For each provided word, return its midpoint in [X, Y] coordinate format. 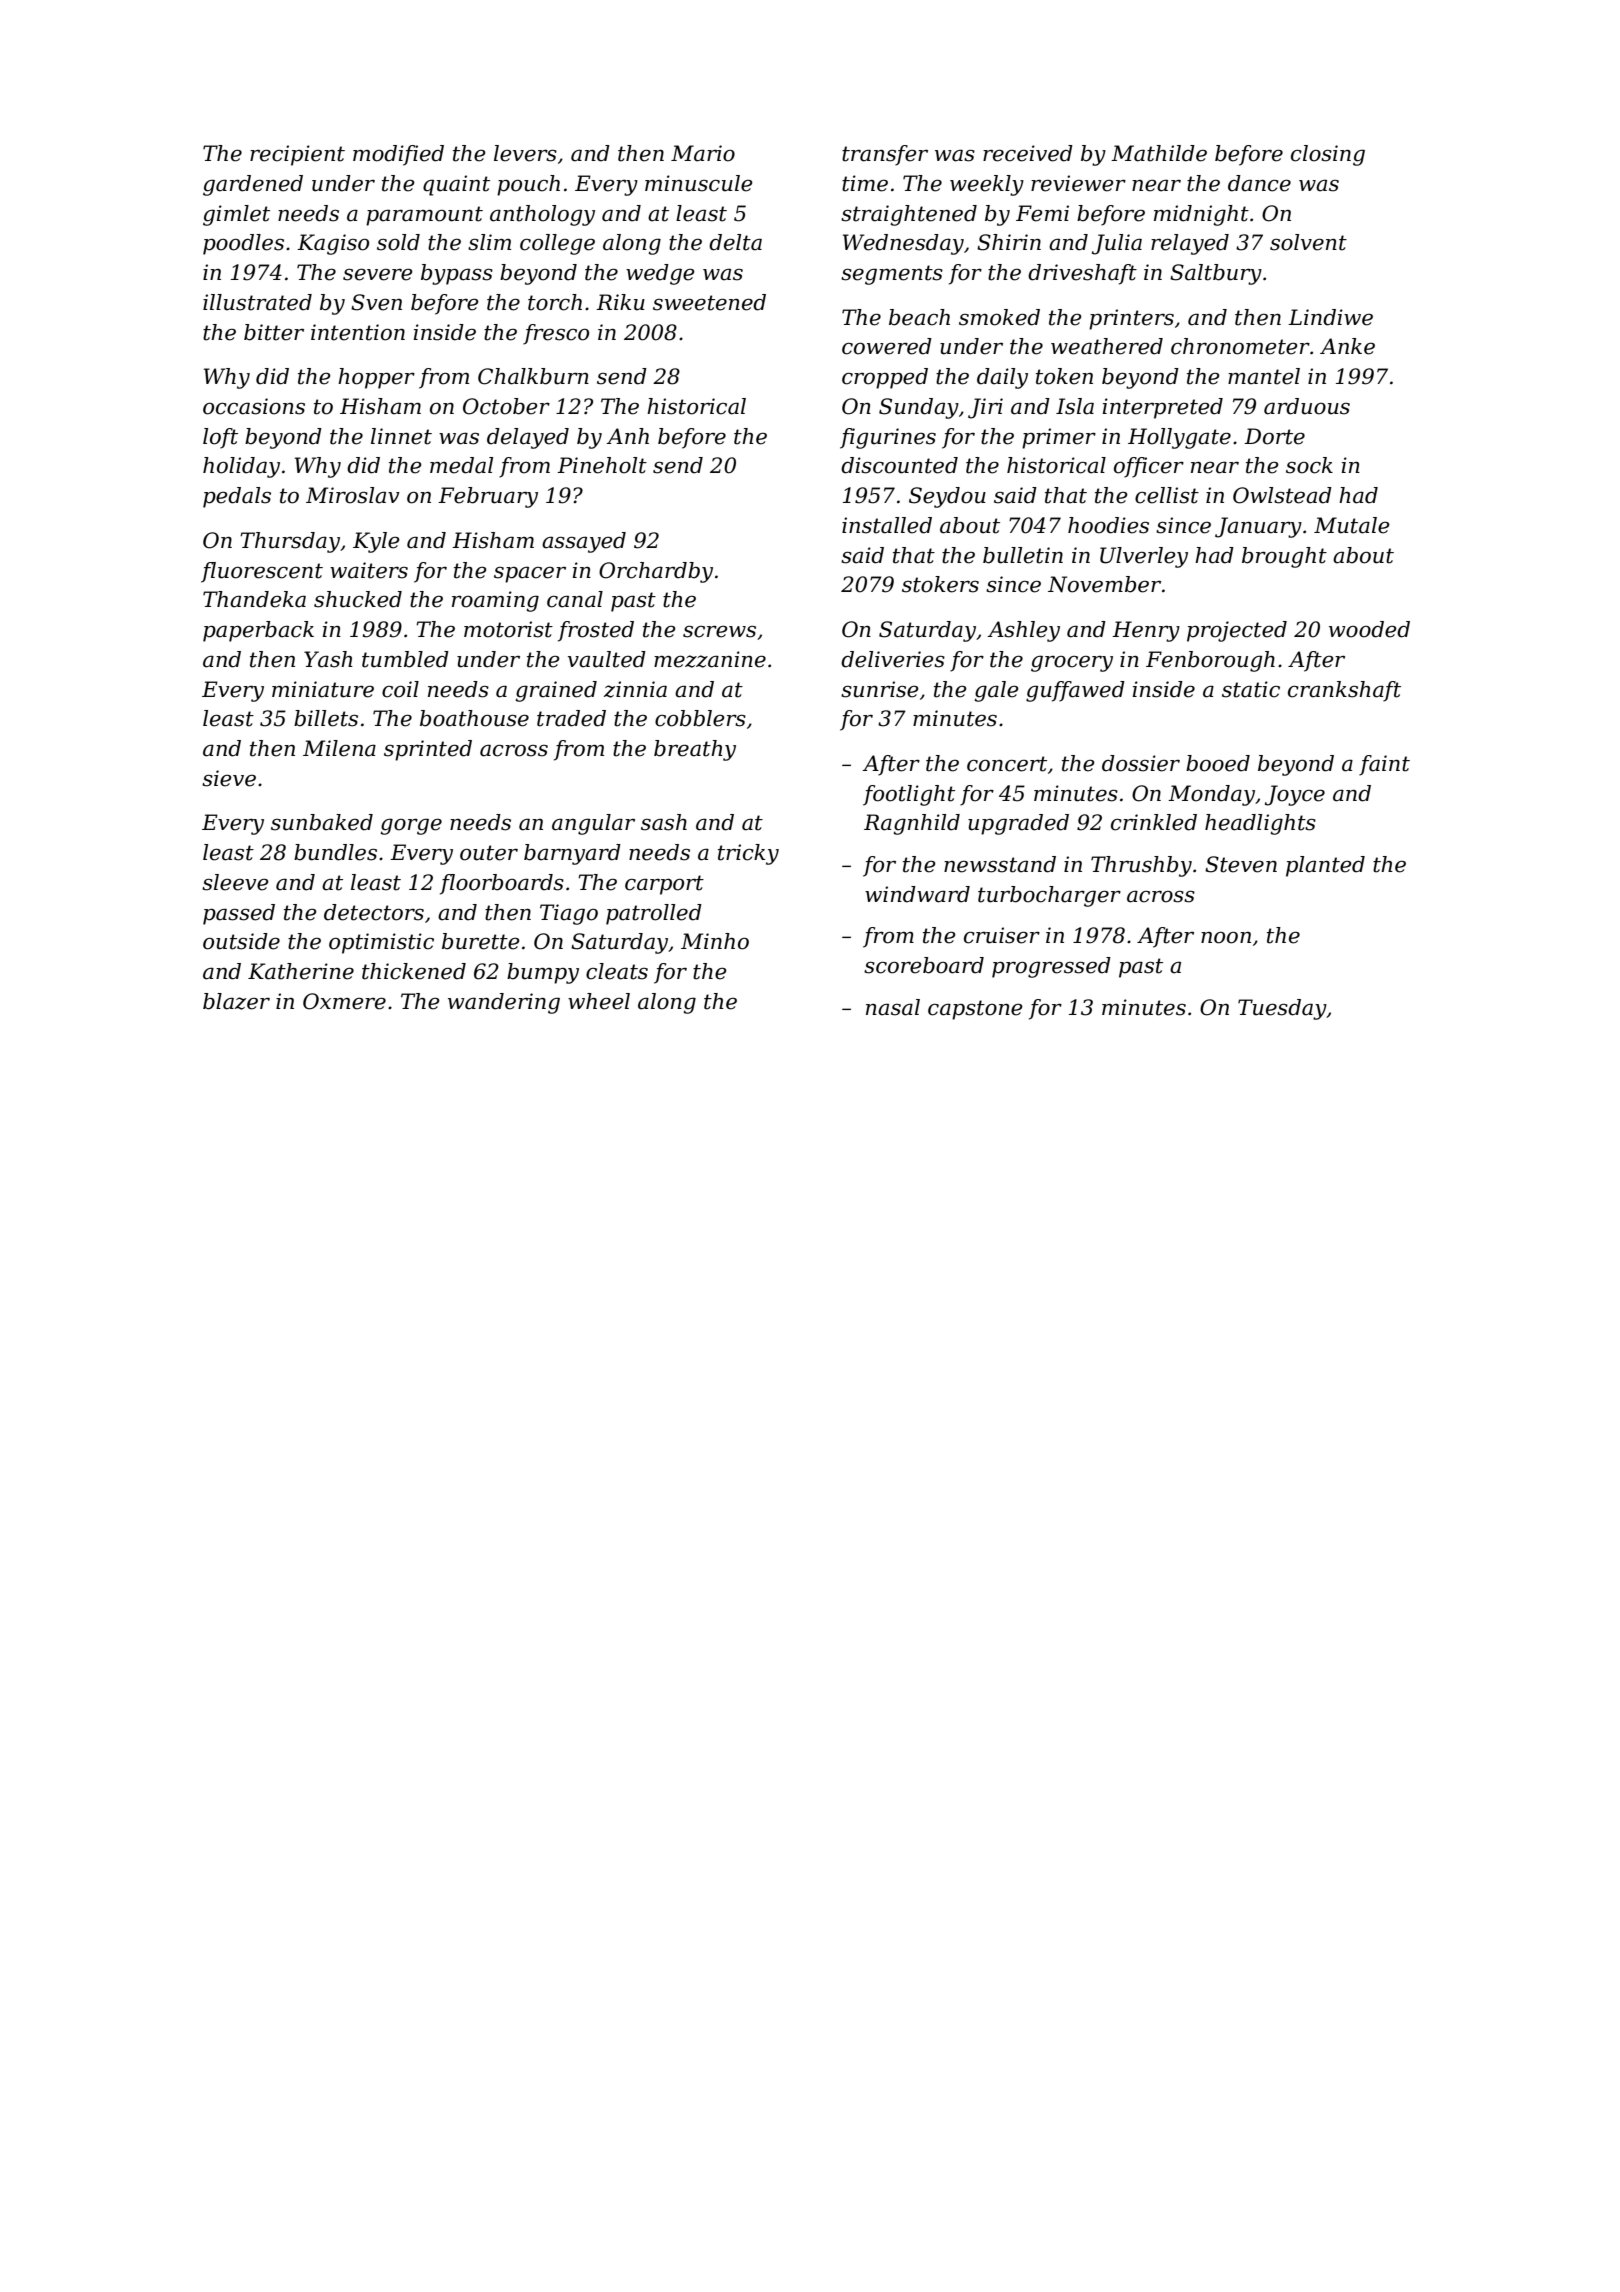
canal [575, 599]
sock [1309, 465]
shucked [358, 599]
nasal [893, 1007]
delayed [528, 438]
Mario [703, 153]
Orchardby [656, 572]
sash [664, 822]
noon [1226, 938]
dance [1259, 183]
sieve [229, 778]
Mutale [1352, 525]
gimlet [236, 215]
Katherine [301, 971]
